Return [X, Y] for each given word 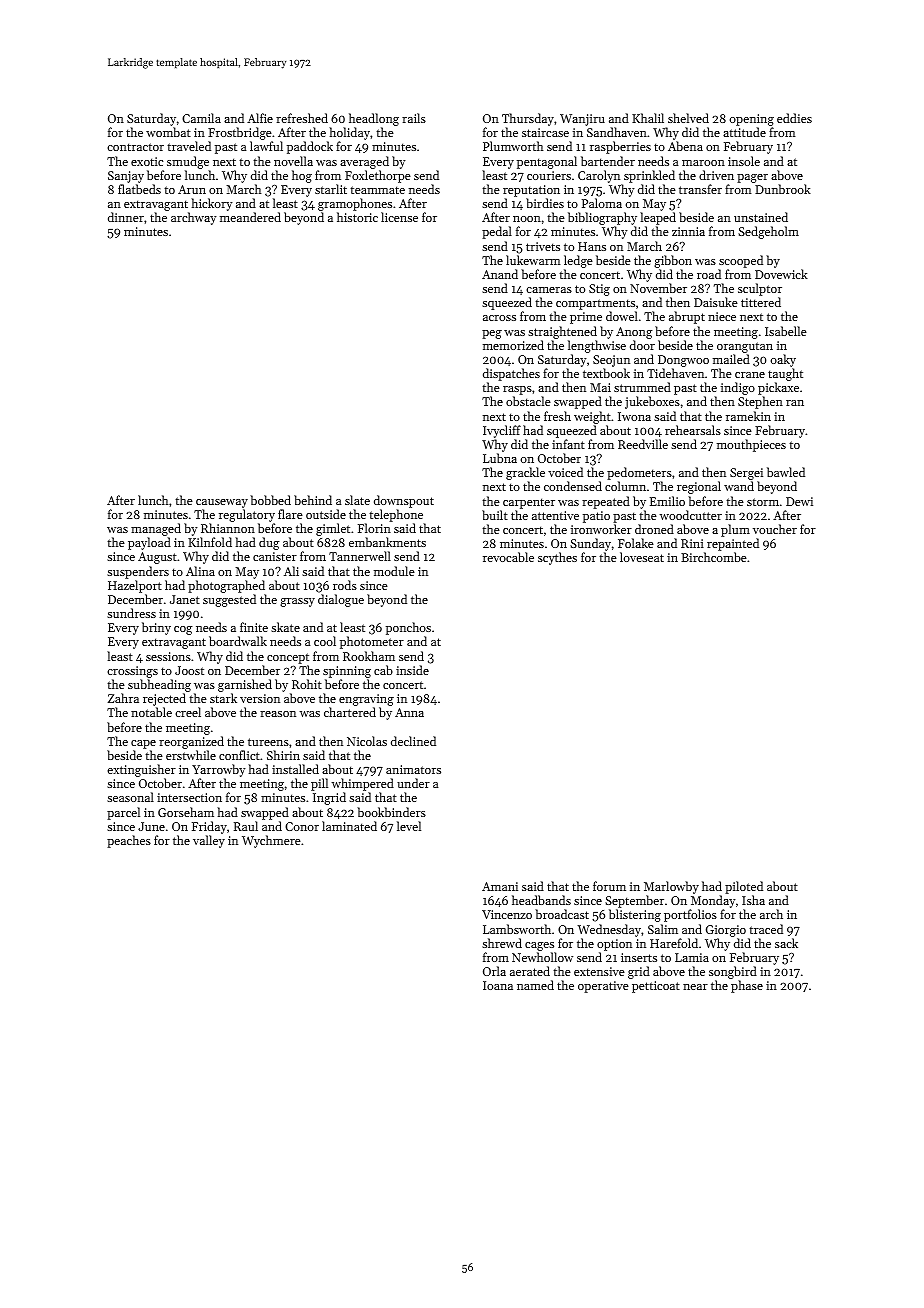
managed [156, 529]
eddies [794, 118]
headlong [374, 119]
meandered [250, 217]
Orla [494, 971]
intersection [189, 797]
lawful [266, 146]
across [499, 318]
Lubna [500, 458]
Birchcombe [714, 557]
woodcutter [691, 515]
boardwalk [238, 641]
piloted [744, 887]
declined [413, 741]
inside [412, 670]
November [658, 288]
